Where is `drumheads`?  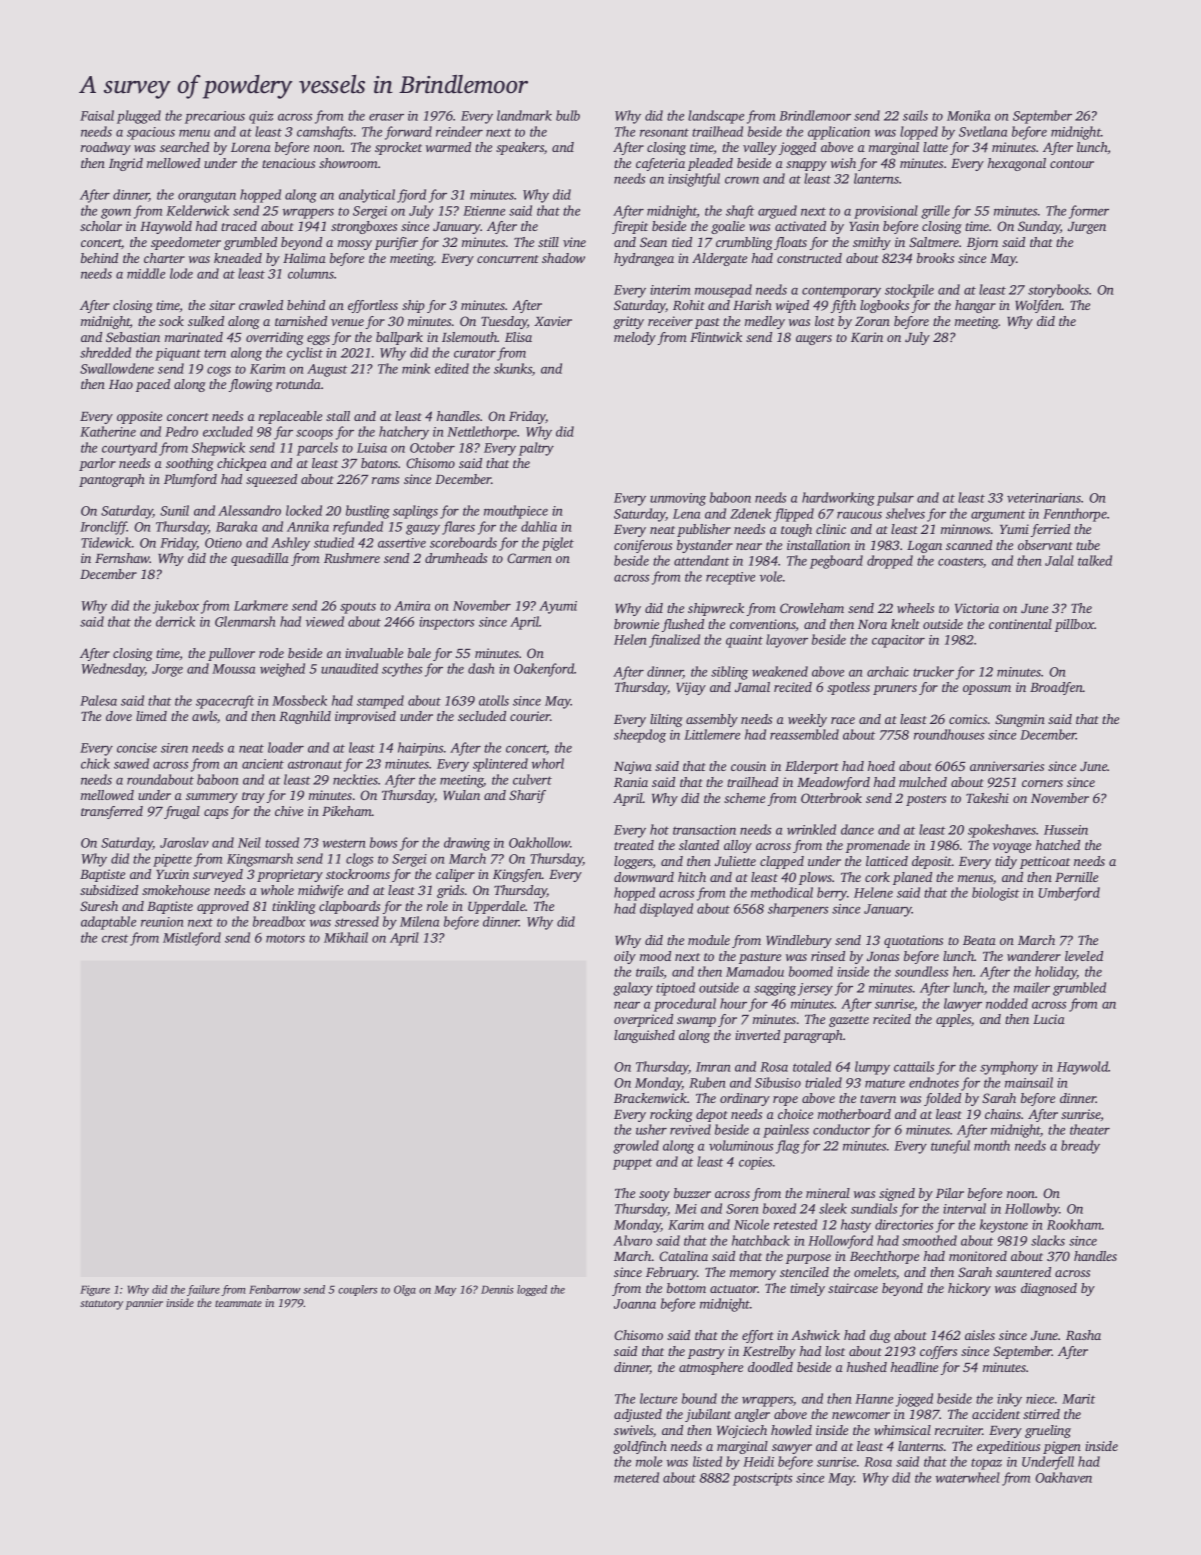 drumheads is located at coordinates (456, 558).
